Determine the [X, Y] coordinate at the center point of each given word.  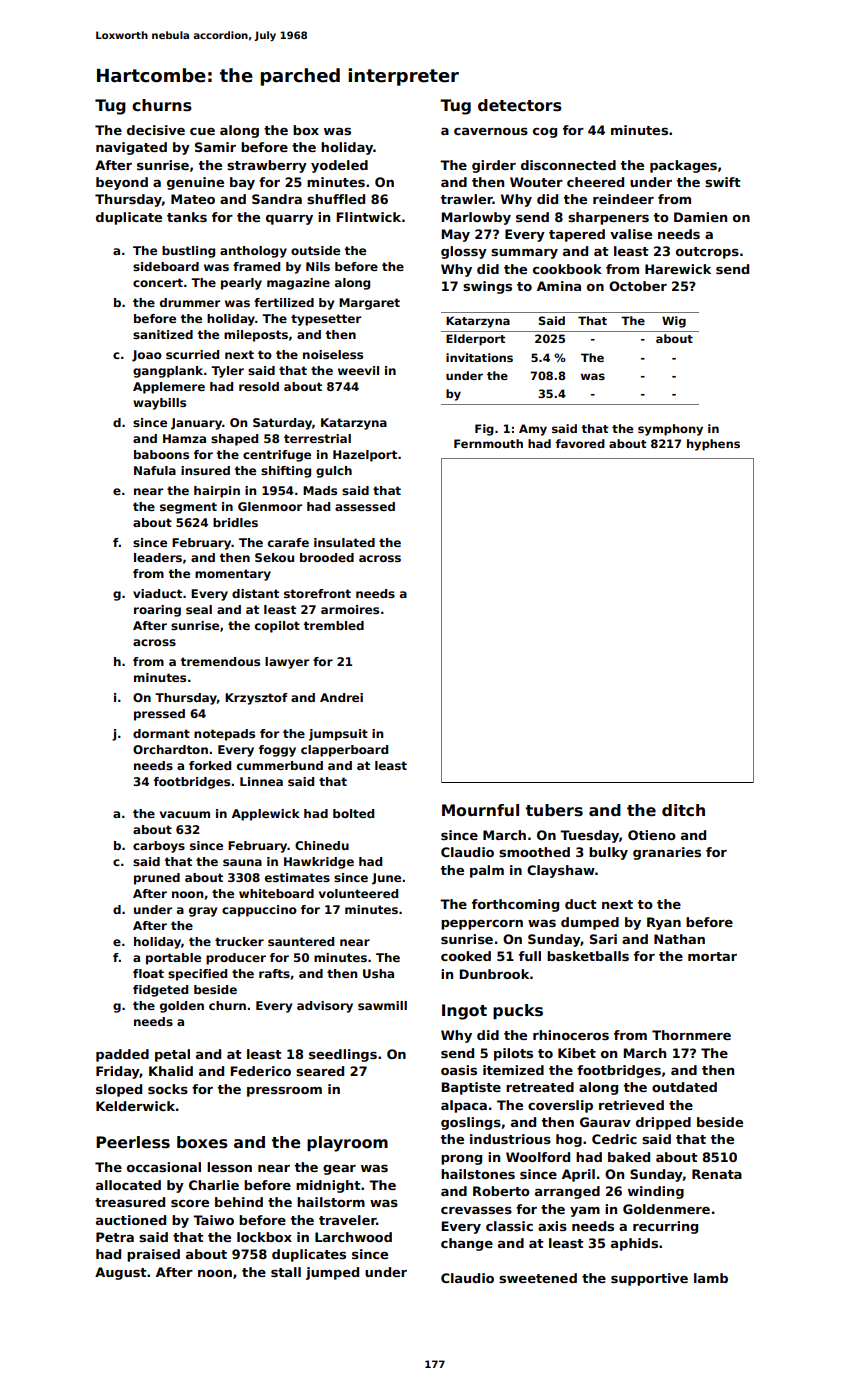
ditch [683, 810]
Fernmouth [488, 443]
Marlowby [476, 218]
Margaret [369, 304]
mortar [712, 956]
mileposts [256, 336]
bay [242, 183]
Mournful [480, 810]
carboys [159, 847]
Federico [260, 1071]
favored [580, 443]
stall [286, 1272]
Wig [674, 322]
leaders [158, 557]
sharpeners [608, 218]
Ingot [464, 1012]
